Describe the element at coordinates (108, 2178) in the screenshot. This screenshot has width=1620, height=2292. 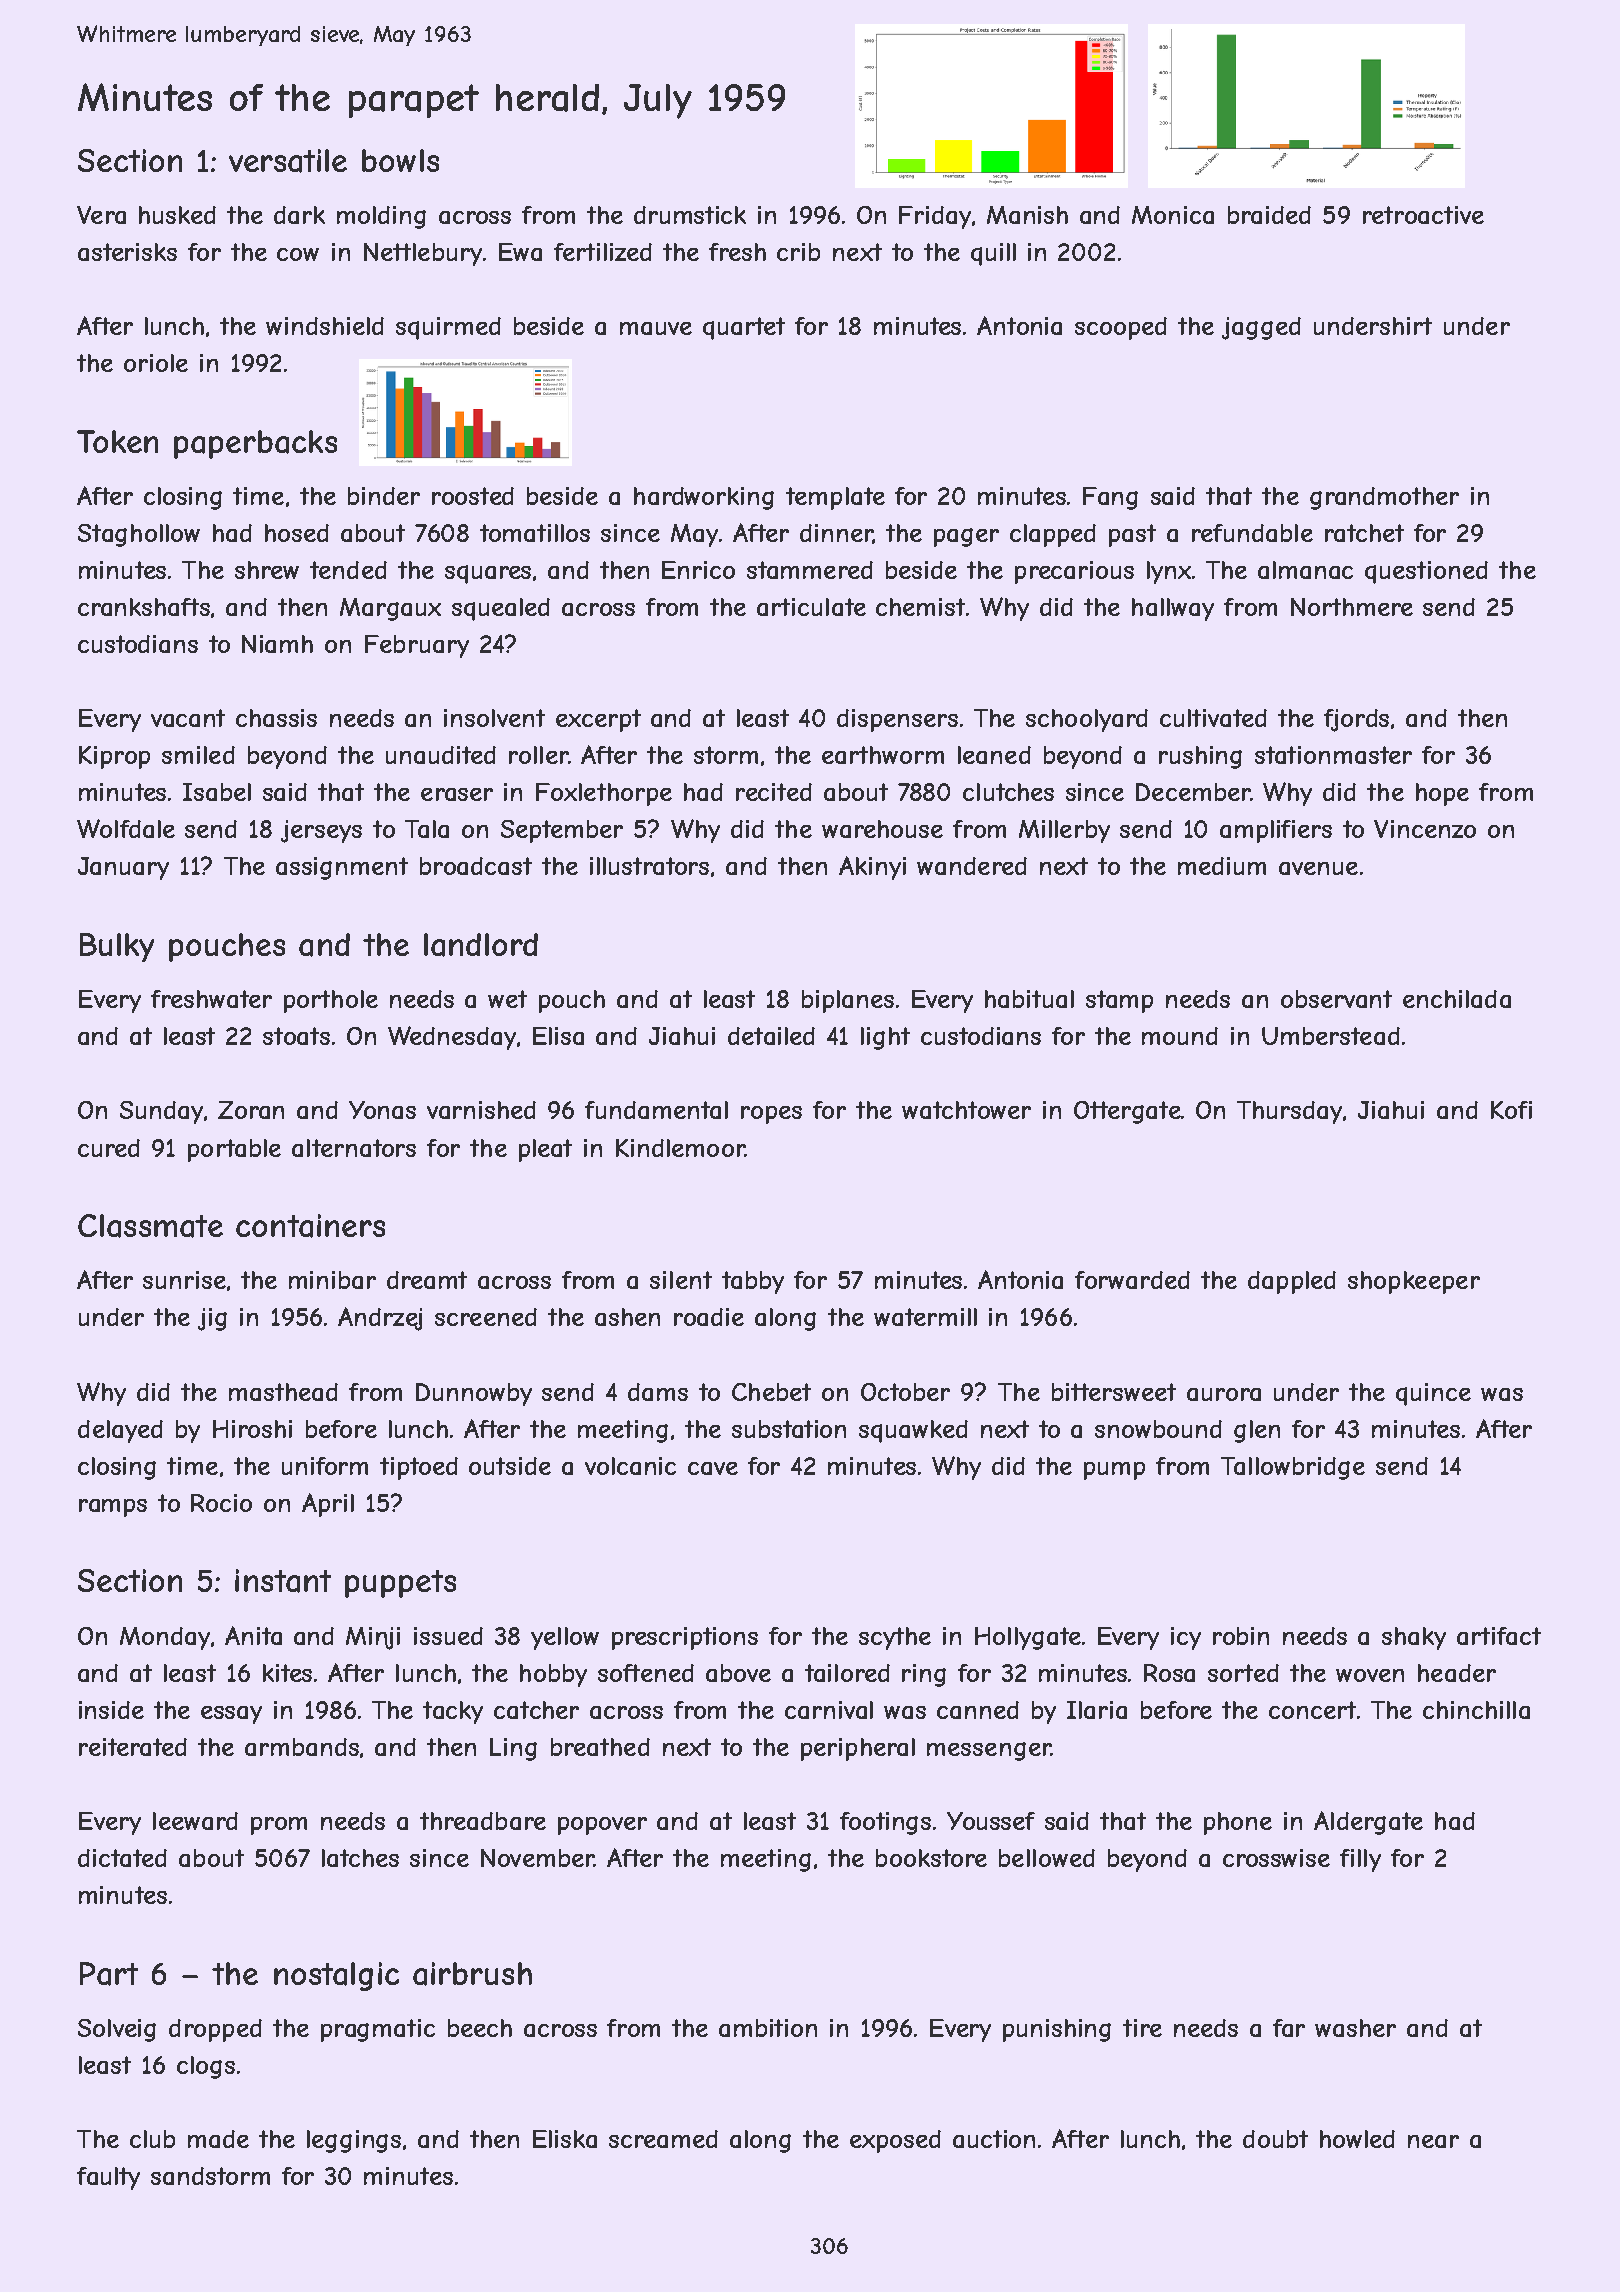
I see `faulty` at that location.
